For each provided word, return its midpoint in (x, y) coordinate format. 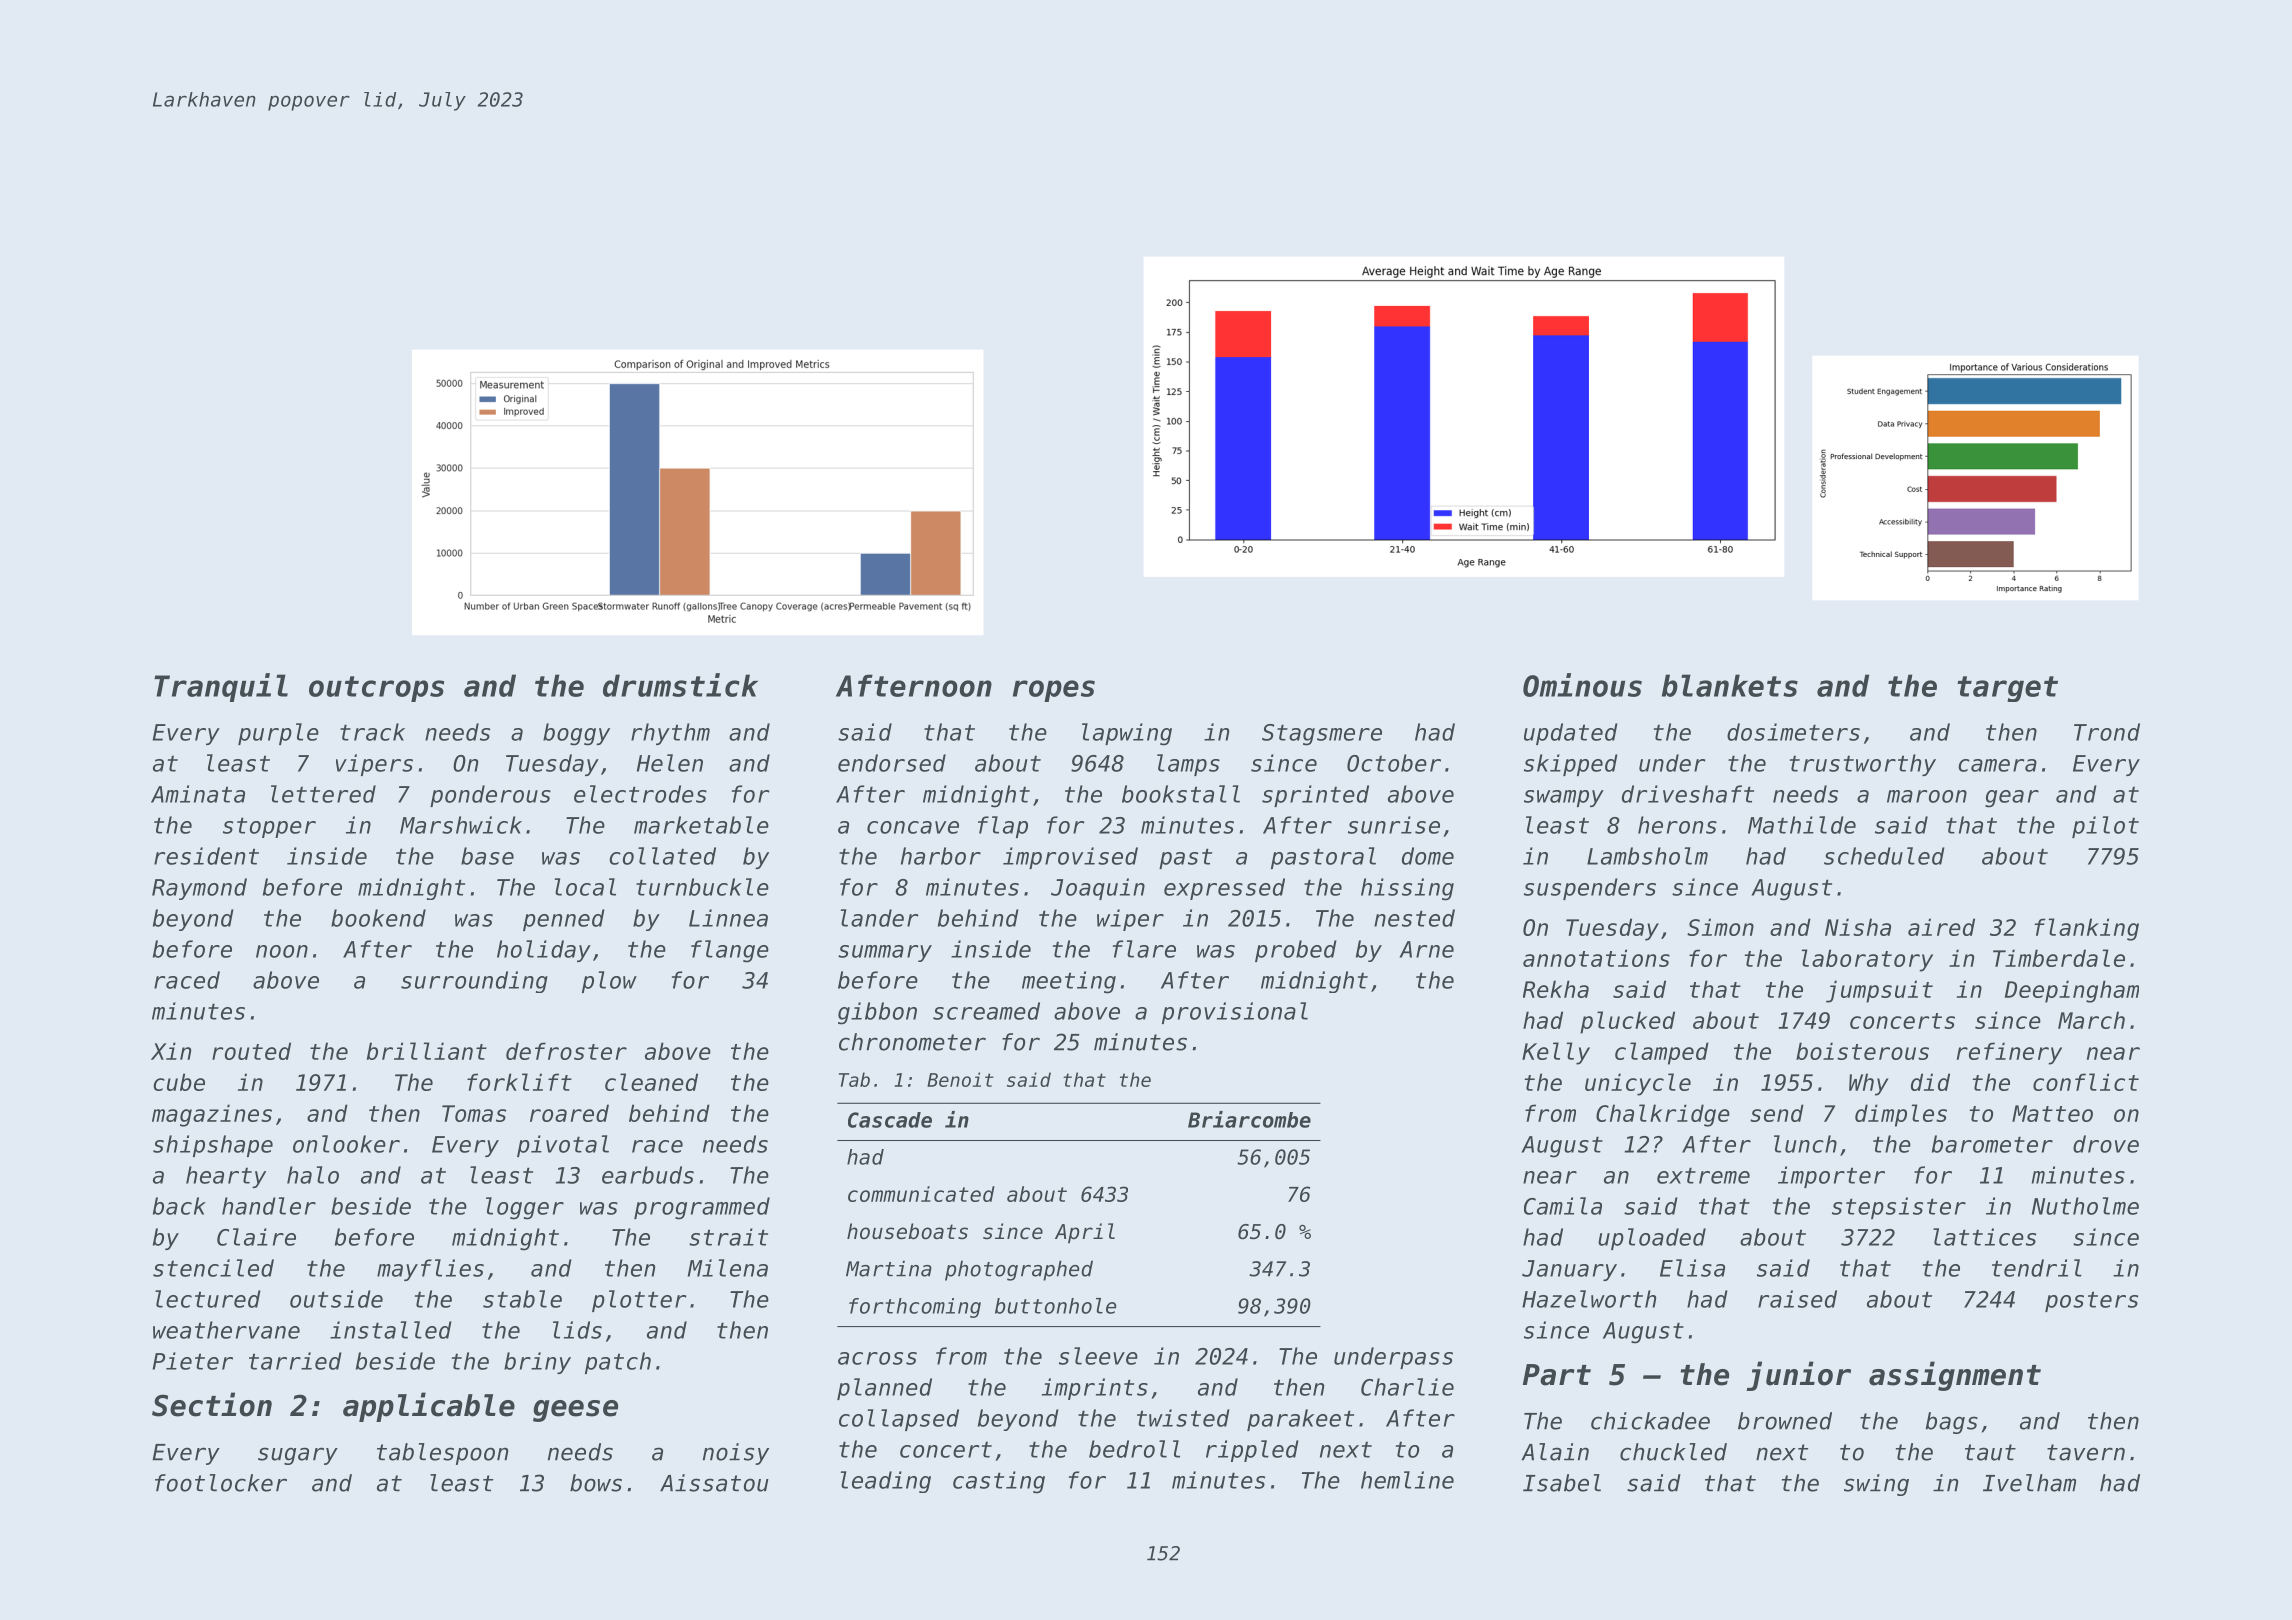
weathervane (226, 1330)
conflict (2086, 1082)
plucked (1627, 1022)
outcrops (376, 689)
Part (1557, 1375)
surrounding (474, 982)
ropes (1054, 691)
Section (212, 1404)
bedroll (1134, 1449)
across (877, 1358)
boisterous (1862, 1051)
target (2007, 689)
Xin (171, 1051)
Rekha (1556, 989)
